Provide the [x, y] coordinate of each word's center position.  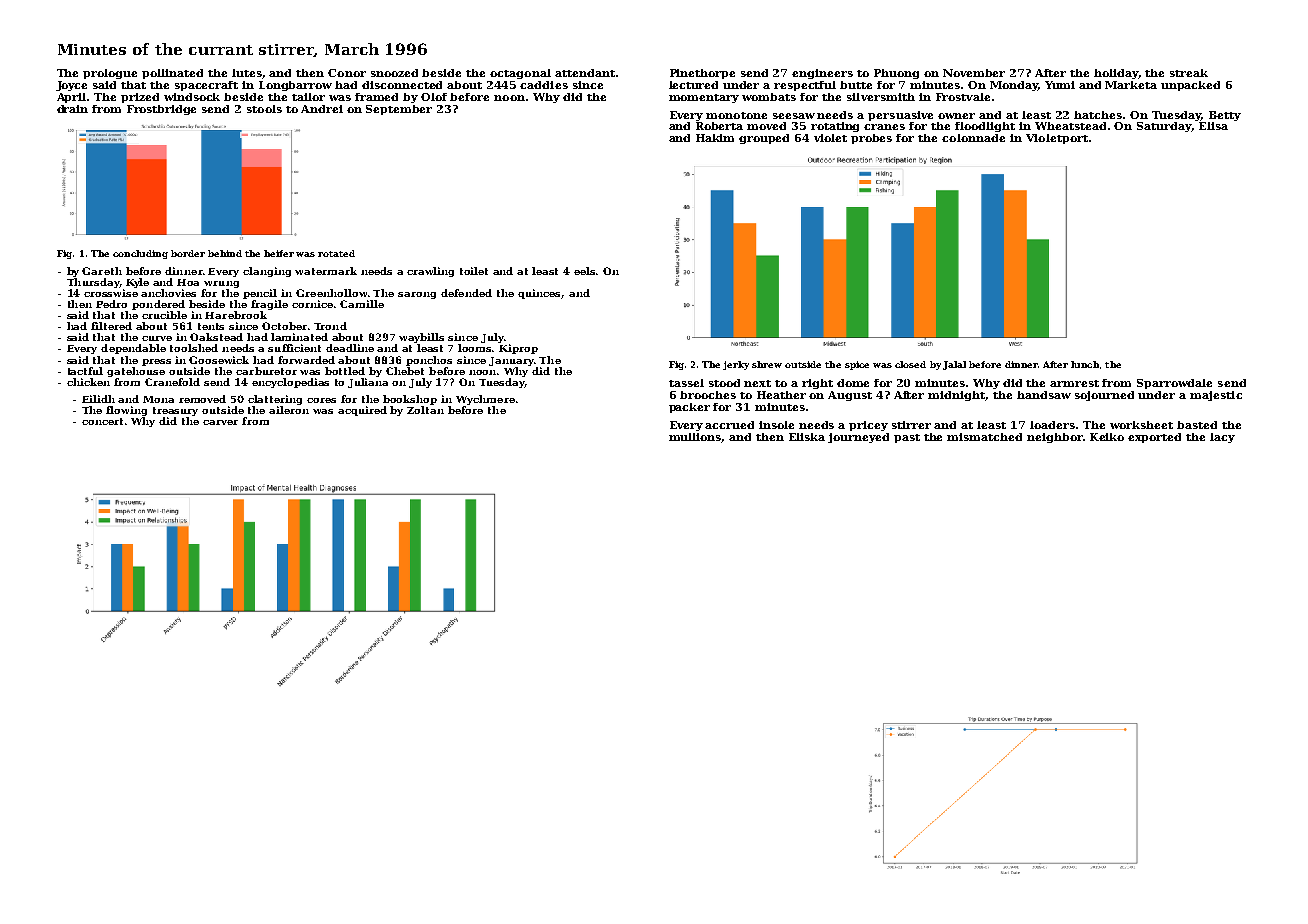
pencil [260, 294]
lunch [1085, 364]
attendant [585, 73]
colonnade [973, 138]
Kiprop [518, 349]
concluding [140, 254]
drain [72, 109]
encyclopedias [290, 383]
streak [1189, 73]
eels [584, 271]
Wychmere [485, 400]
